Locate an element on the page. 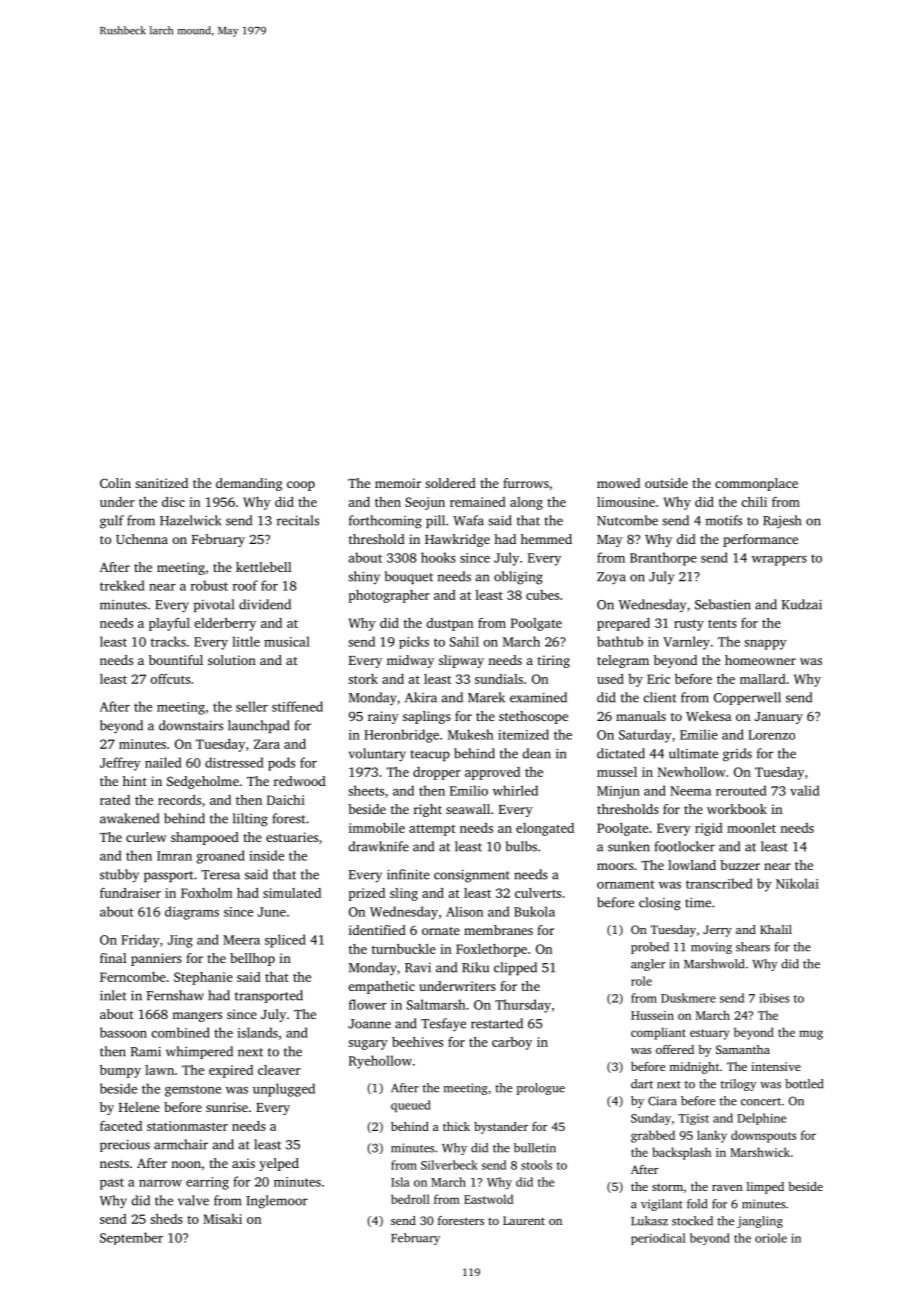 Image resolution: width=924 pixels, height=1308 pixels. hemmed is located at coordinates (546, 539).
